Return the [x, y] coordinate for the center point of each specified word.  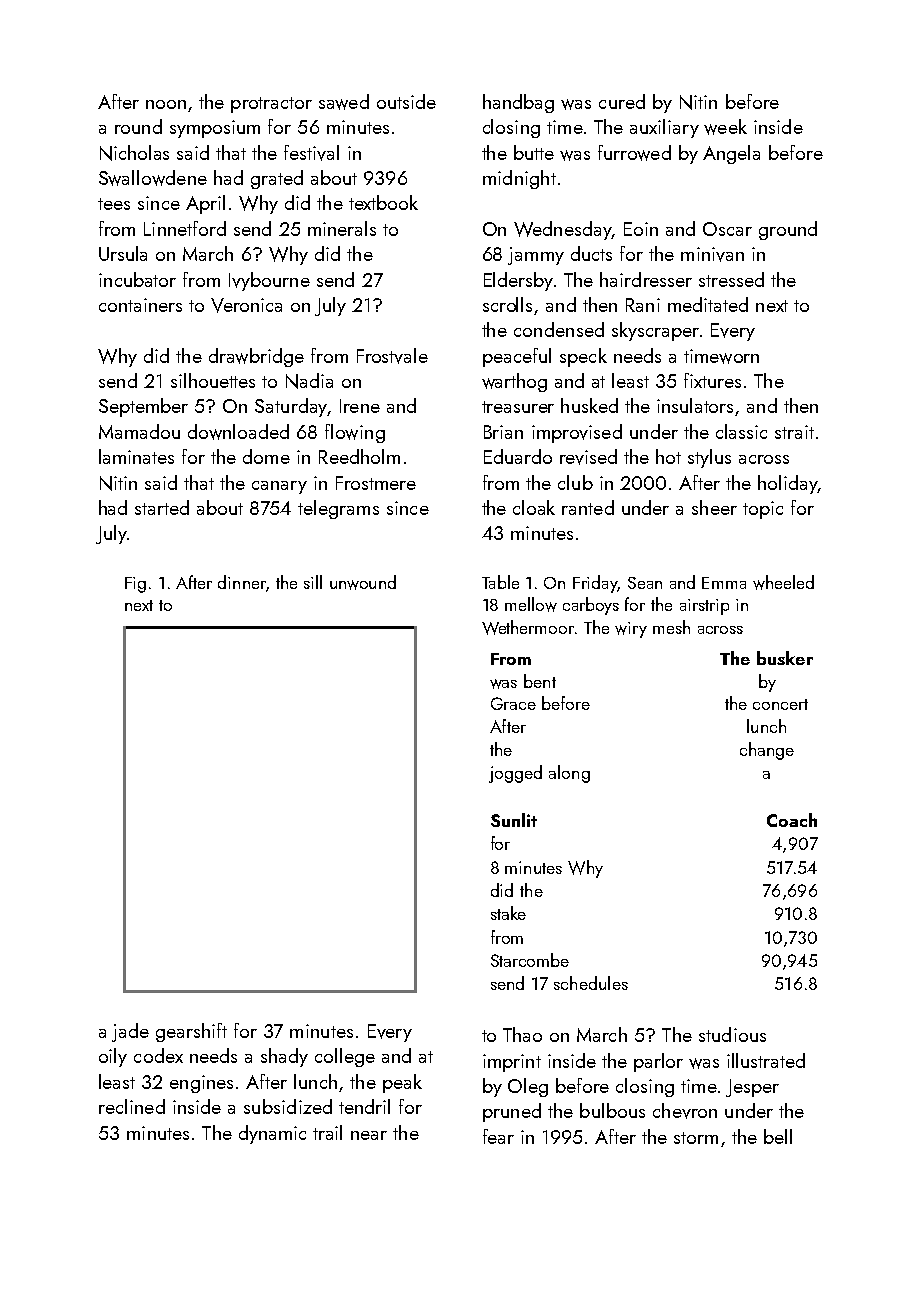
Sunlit [514, 820]
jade [130, 1032]
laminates [136, 456]
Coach [792, 820]
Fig [135, 585]
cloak [534, 507]
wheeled [783, 582]
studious [732, 1034]
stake [508, 913]
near [369, 1135]
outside [406, 101]
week [725, 127]
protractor [271, 105]
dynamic [272, 1134]
